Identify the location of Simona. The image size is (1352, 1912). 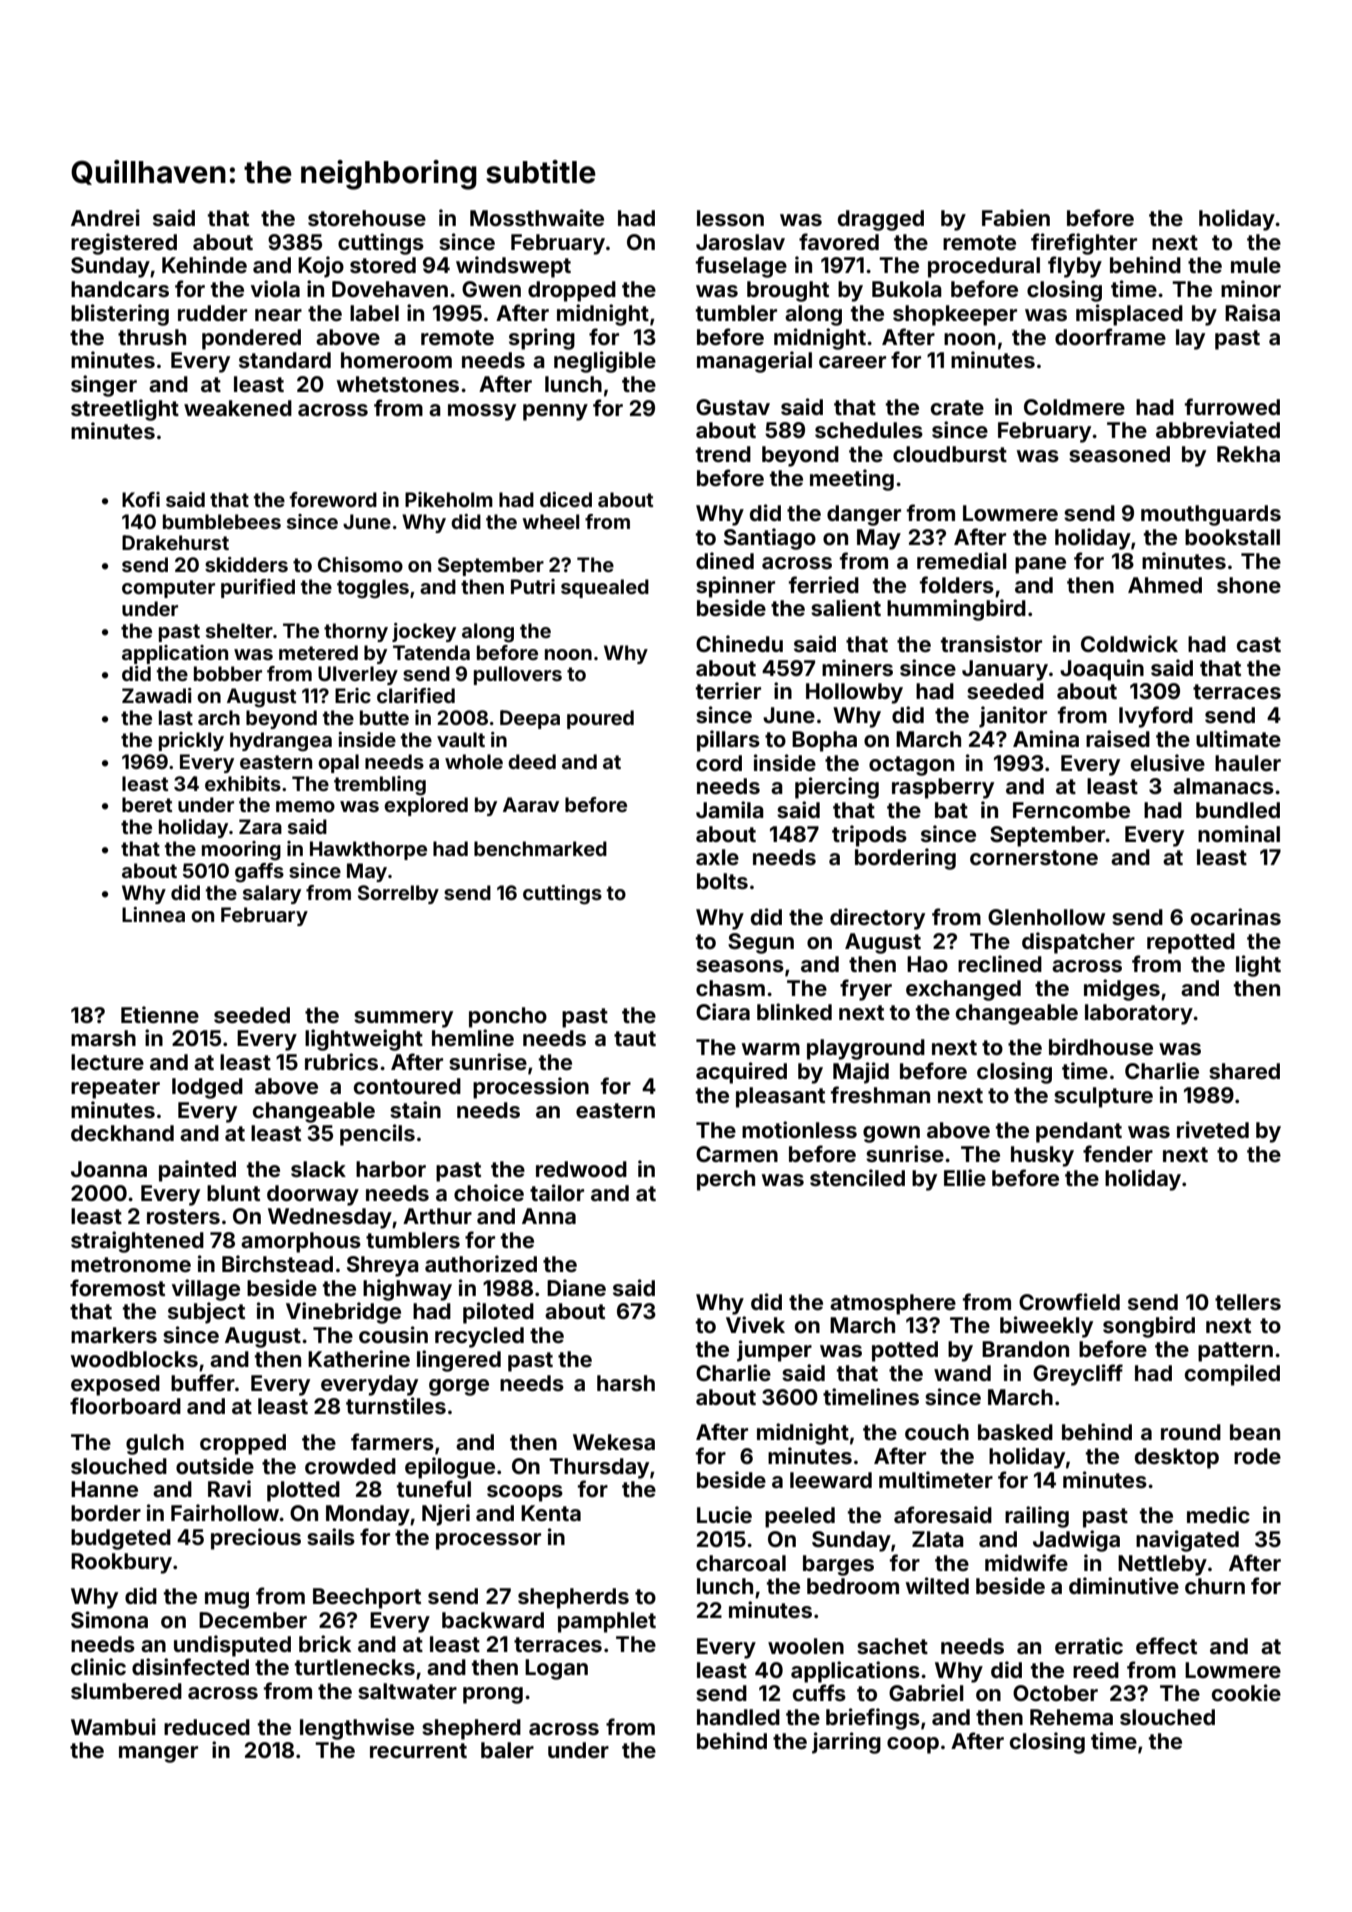
(109, 1620).
